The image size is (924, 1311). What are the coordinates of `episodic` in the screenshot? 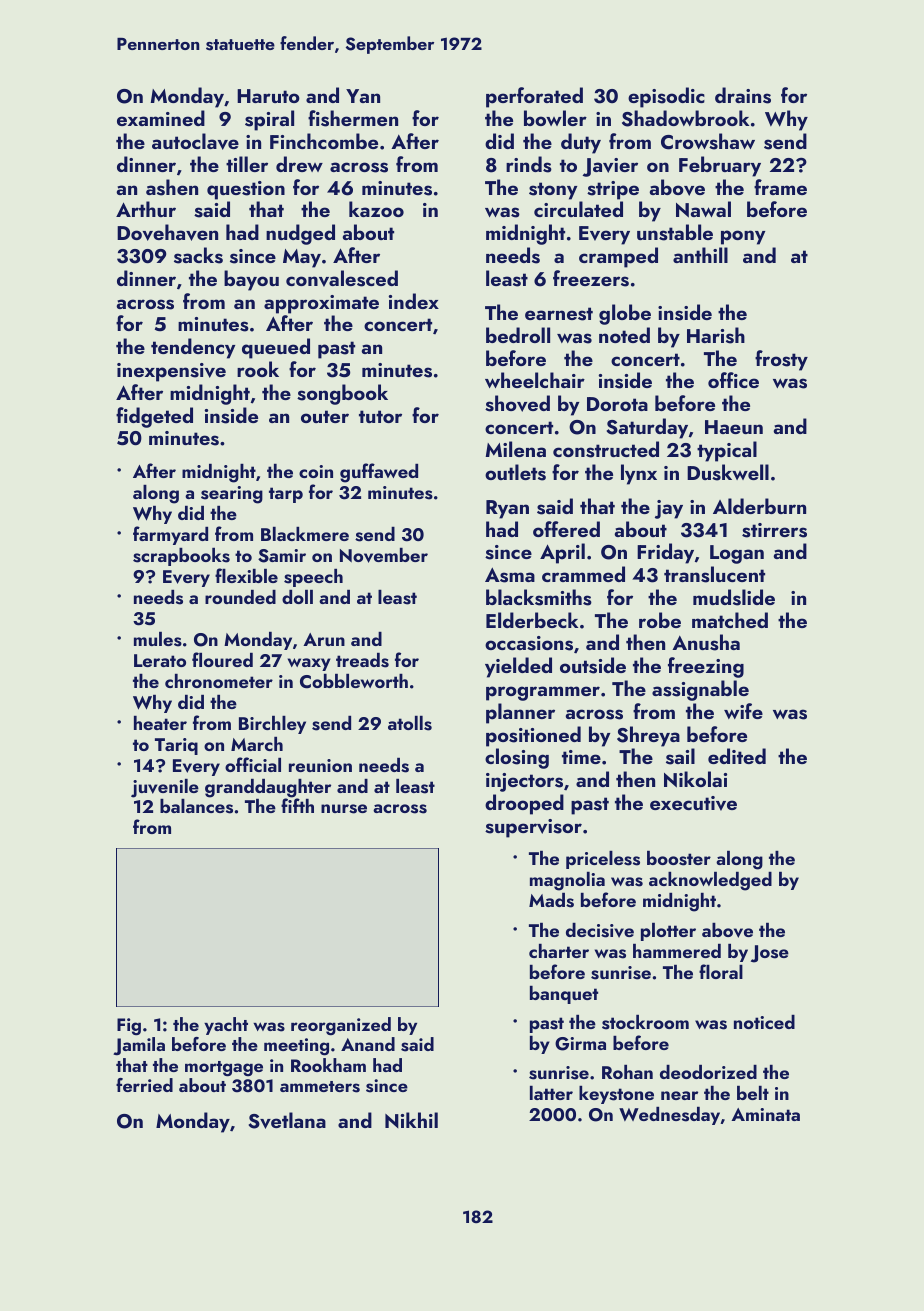 It's located at (666, 97).
